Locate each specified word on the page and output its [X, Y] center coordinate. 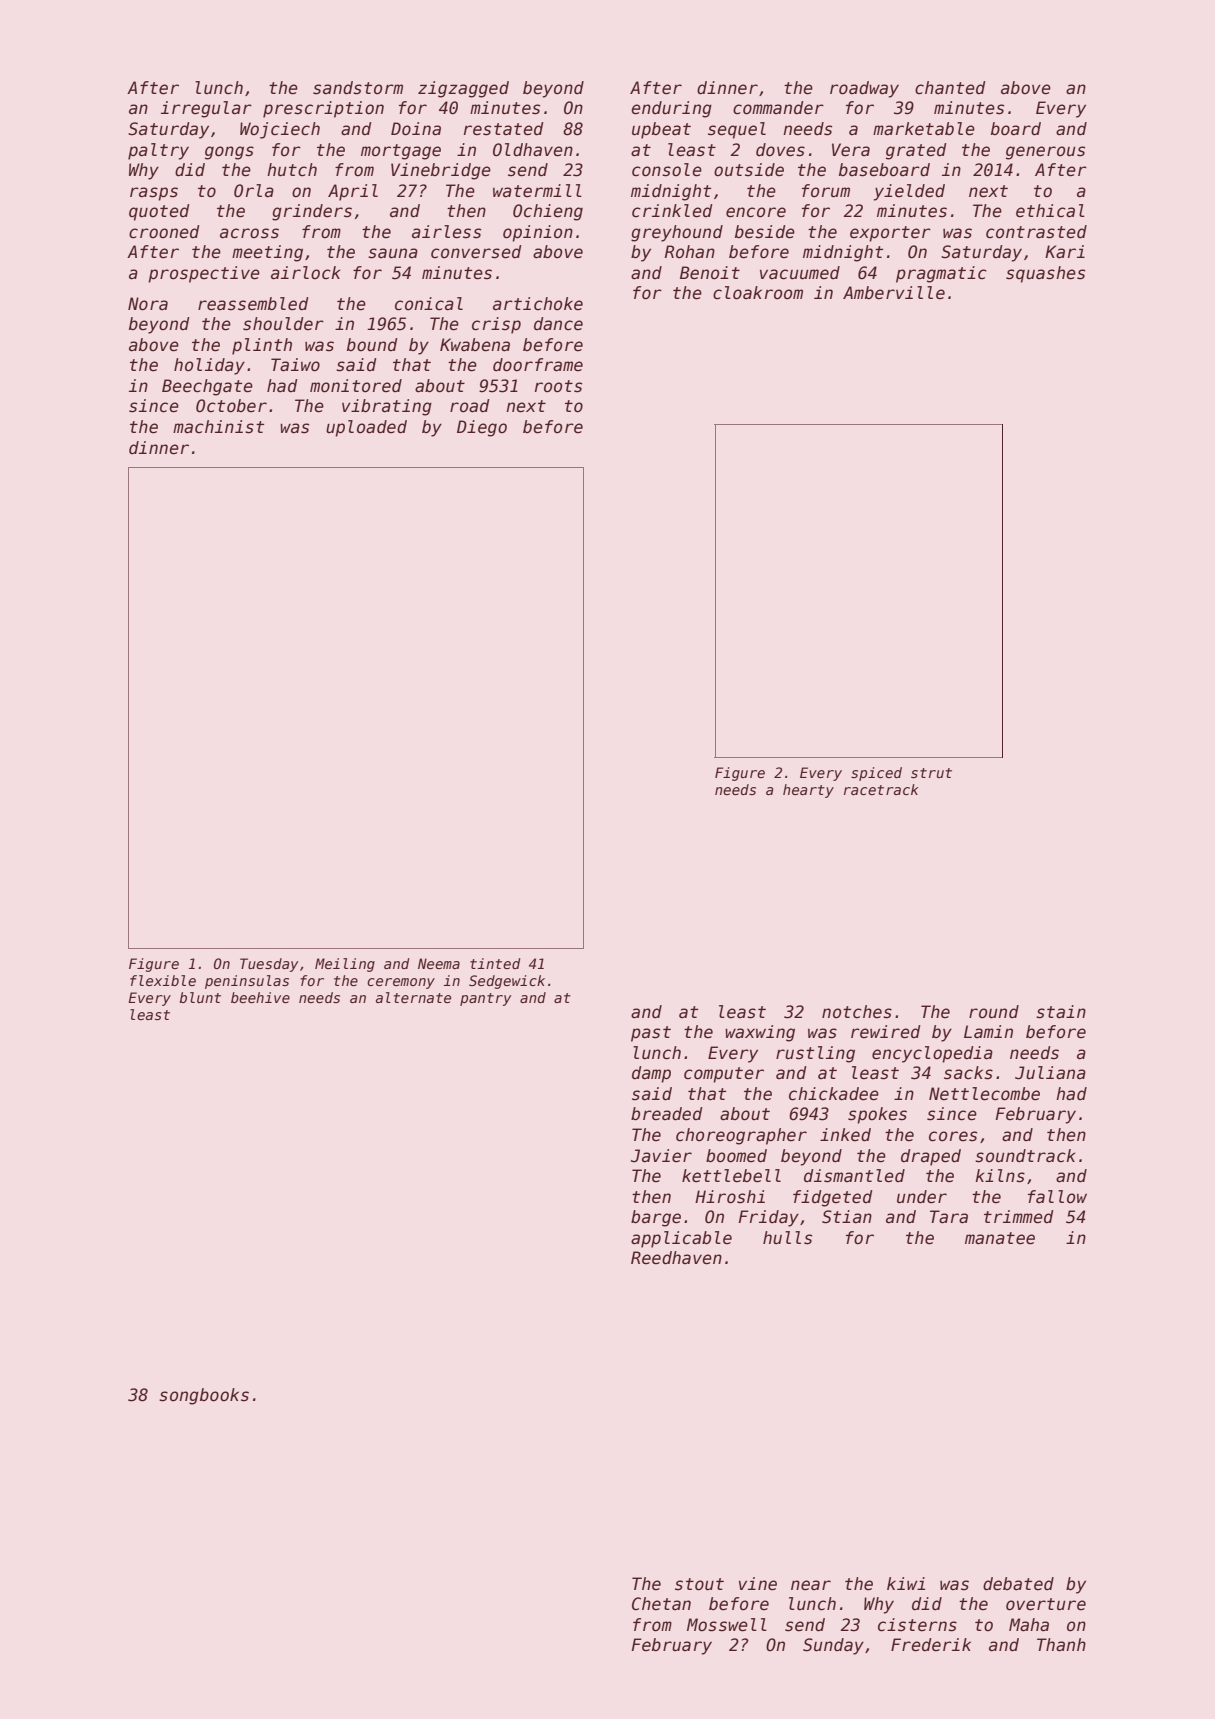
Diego [482, 428]
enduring [671, 109]
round [994, 1012]
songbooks [204, 1396]
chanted [950, 88]
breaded [667, 1114]
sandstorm [358, 88]
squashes [1045, 274]
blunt [200, 997]
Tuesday [269, 965]
